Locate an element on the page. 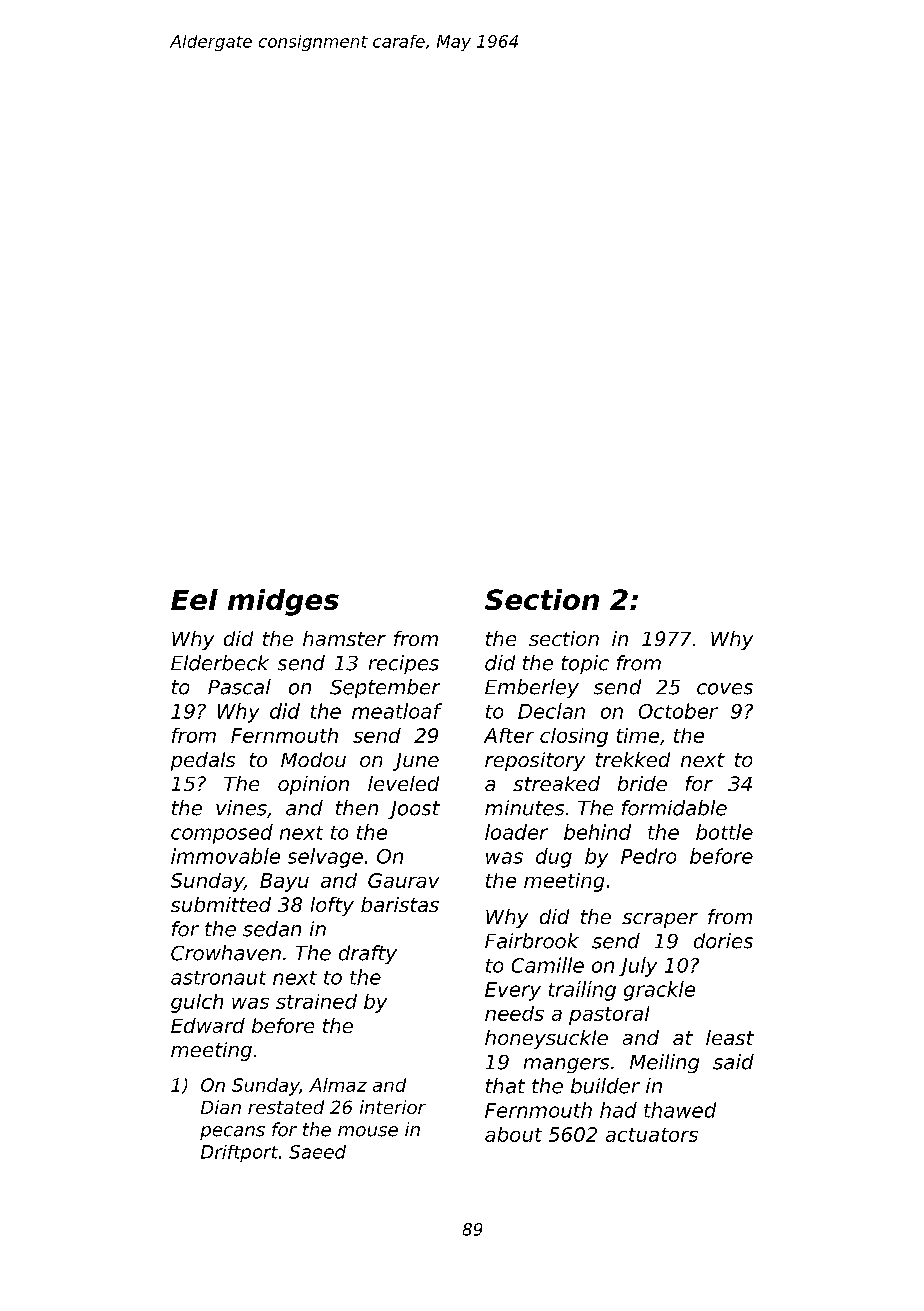  coves is located at coordinates (725, 689).
